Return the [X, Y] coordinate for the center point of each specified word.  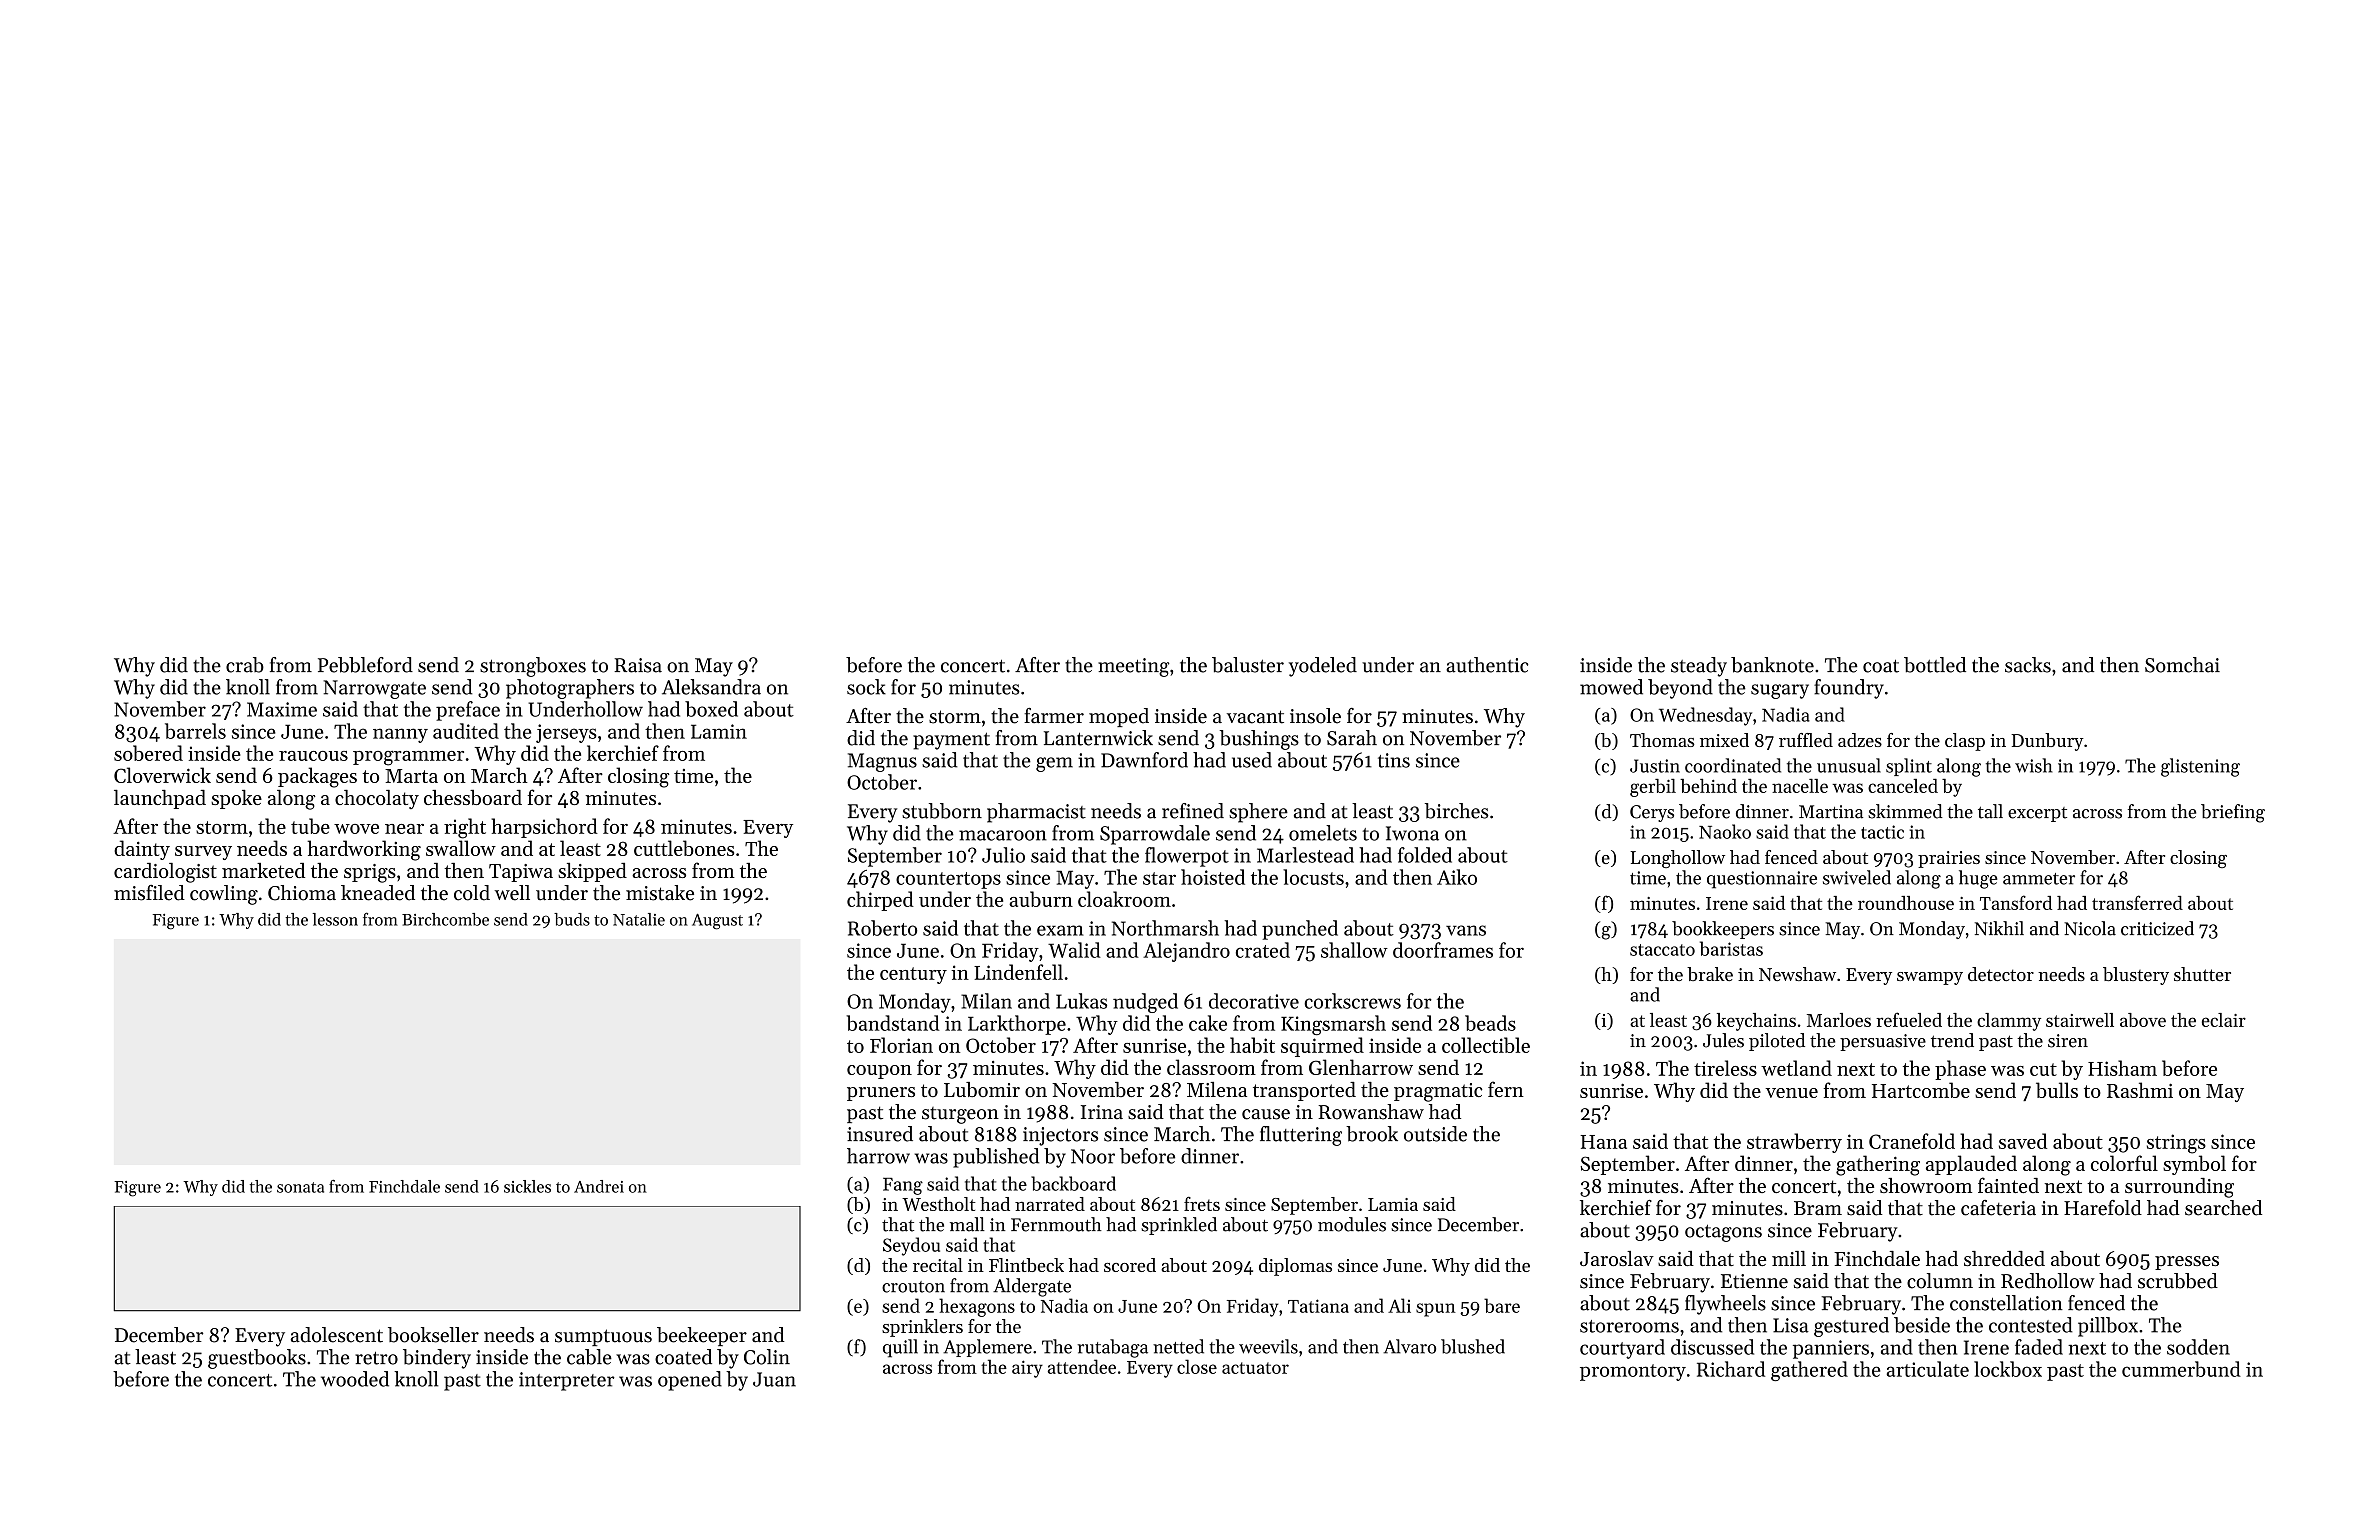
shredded [2004, 1258]
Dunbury [2047, 742]
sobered [148, 753]
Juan [774, 1379]
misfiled [149, 893]
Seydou [911, 1246]
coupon [879, 1072]
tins [1394, 760]
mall [967, 1224]
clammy [2009, 1022]
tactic [1882, 832]
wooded [355, 1379]
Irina [1102, 1112]
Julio [1003, 855]
